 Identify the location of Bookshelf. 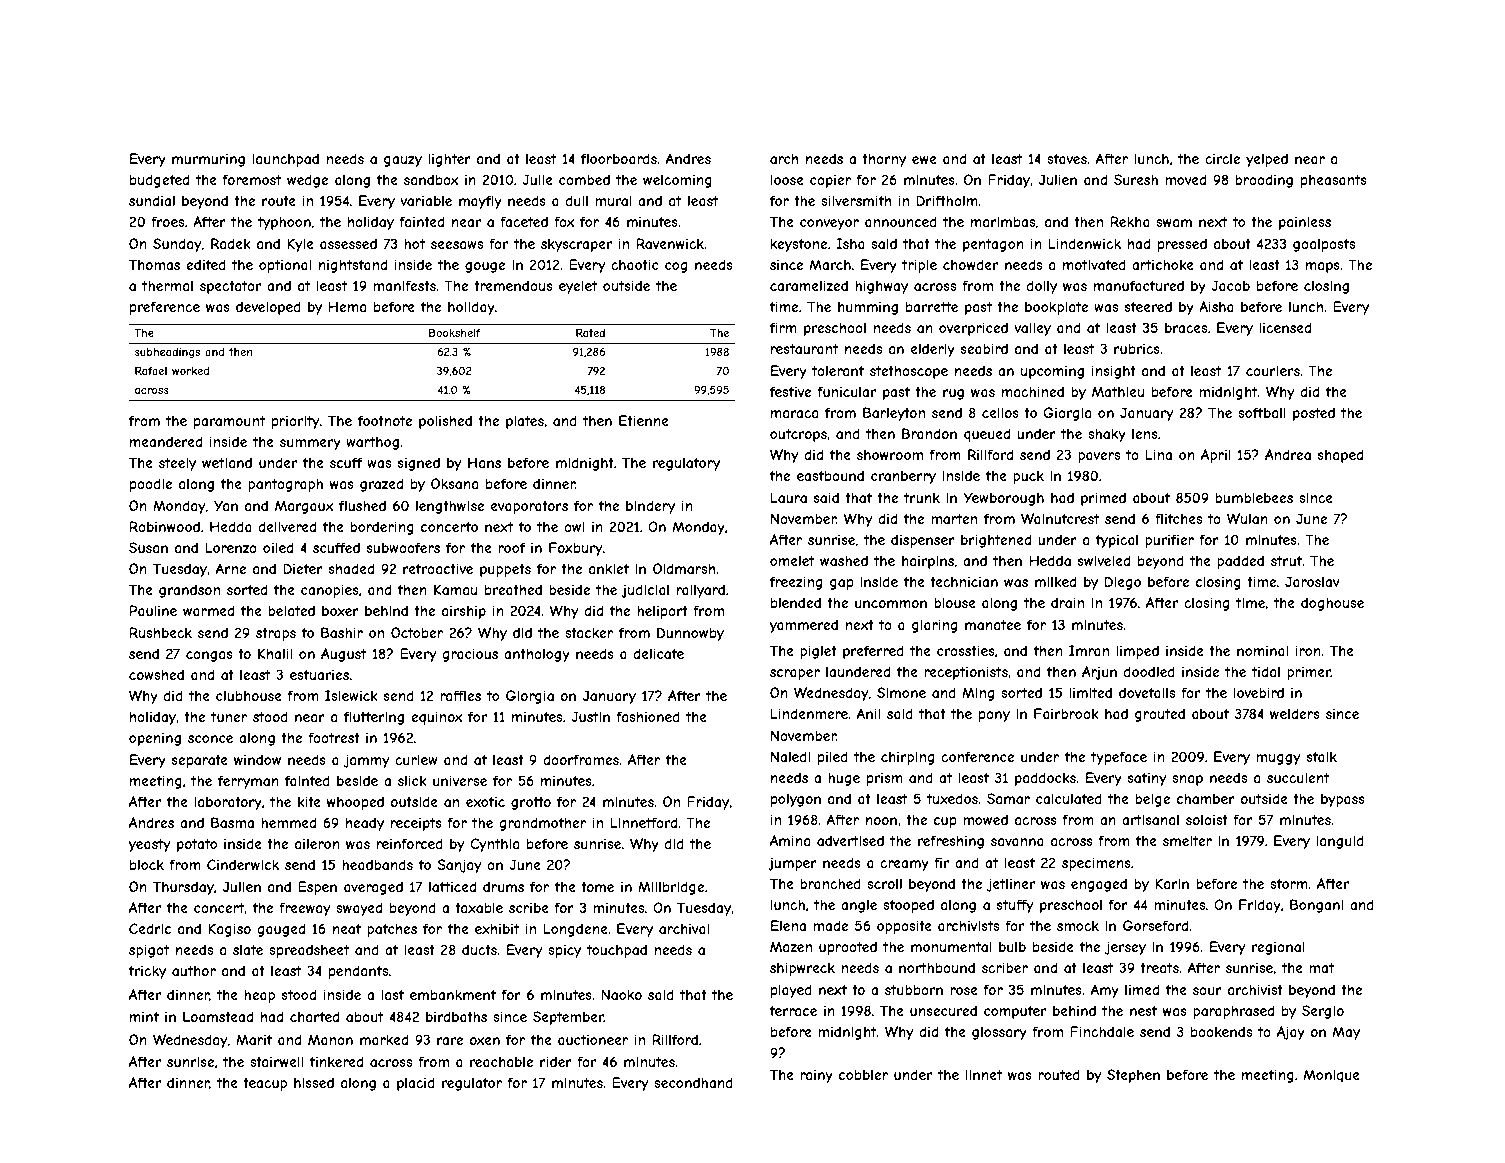
(454, 332).
